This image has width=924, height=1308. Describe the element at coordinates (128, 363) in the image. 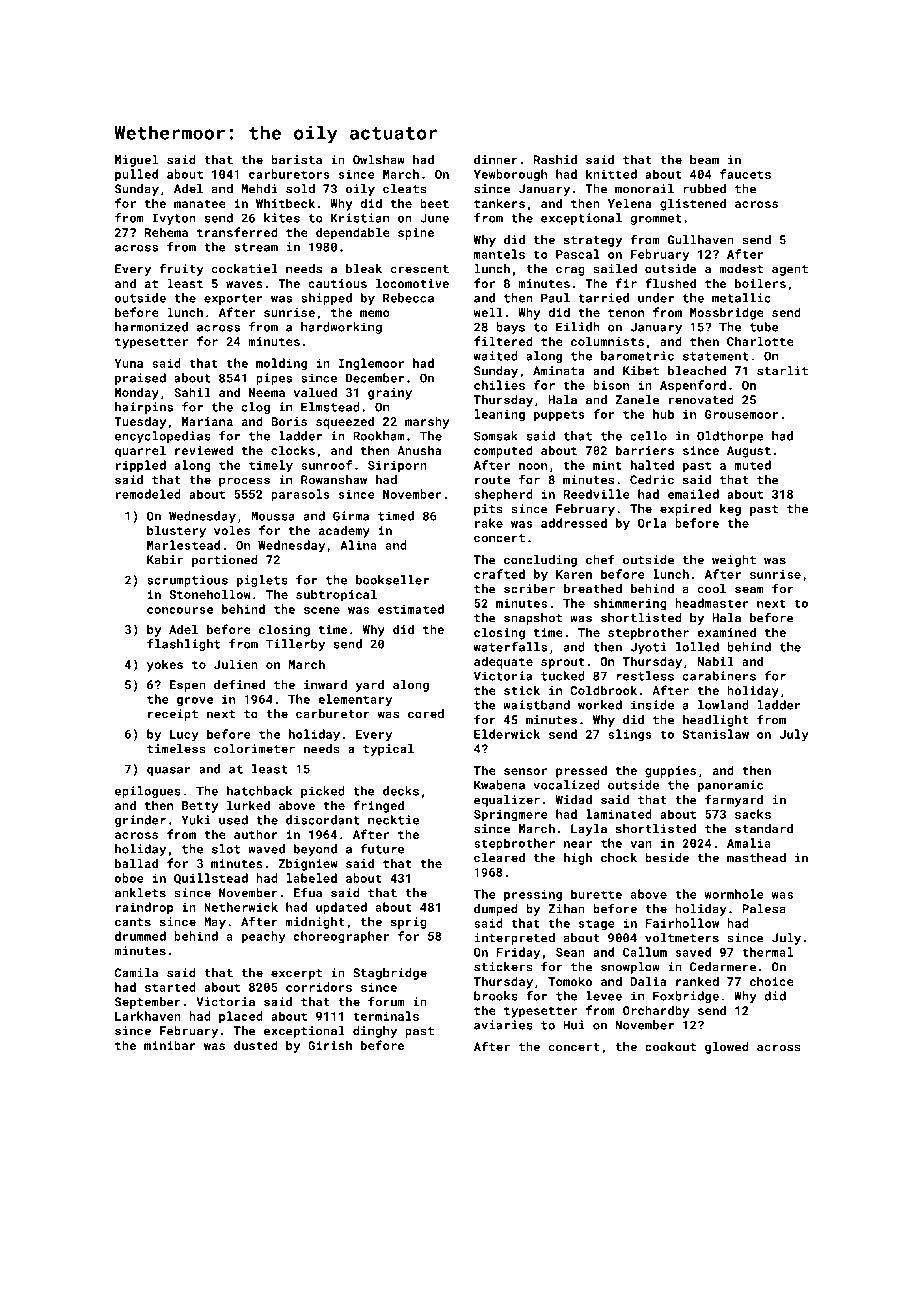

I see `Yuna` at that location.
